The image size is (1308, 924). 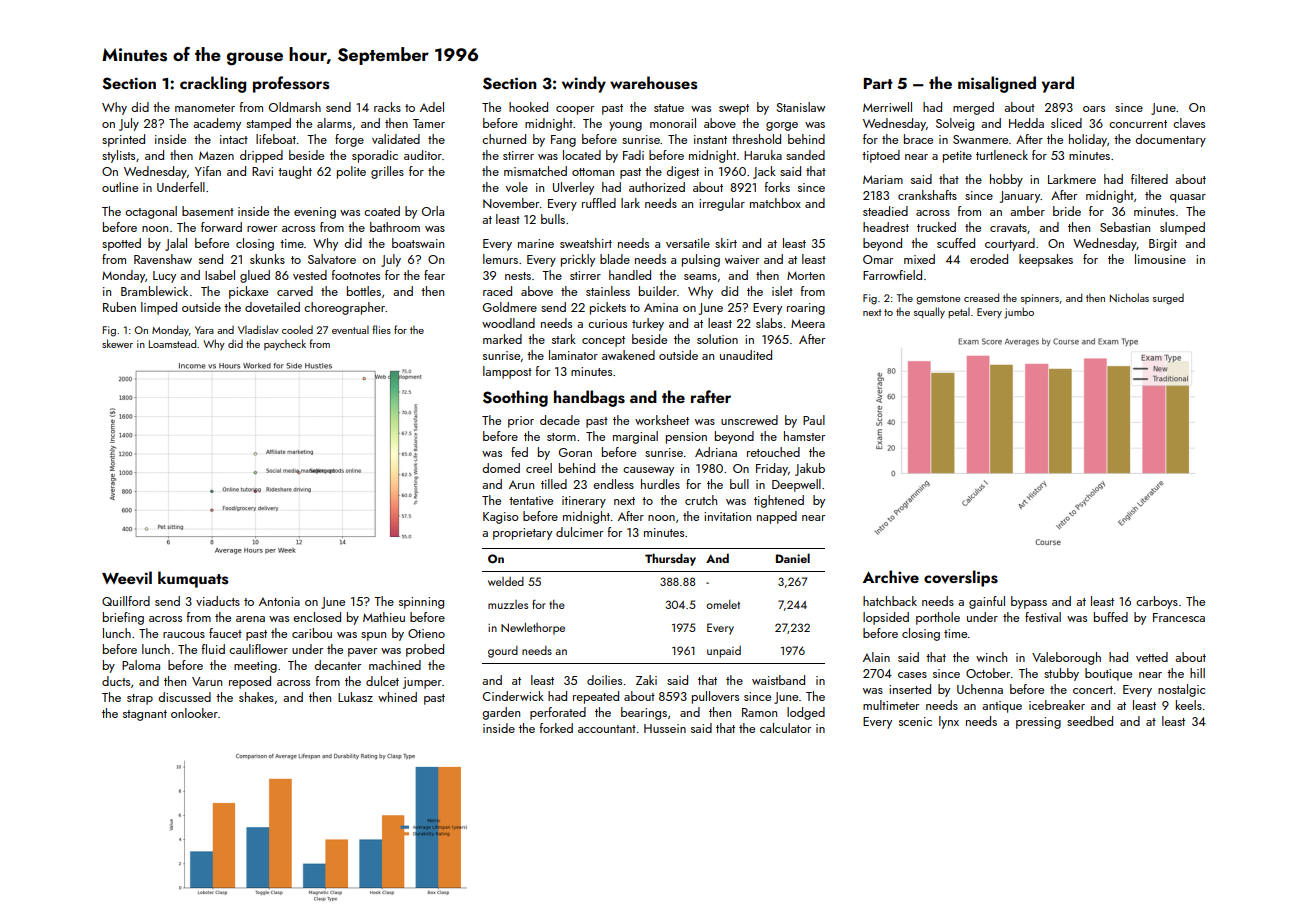 What do you see at coordinates (724, 652) in the screenshot?
I see `unpaid` at bounding box center [724, 652].
